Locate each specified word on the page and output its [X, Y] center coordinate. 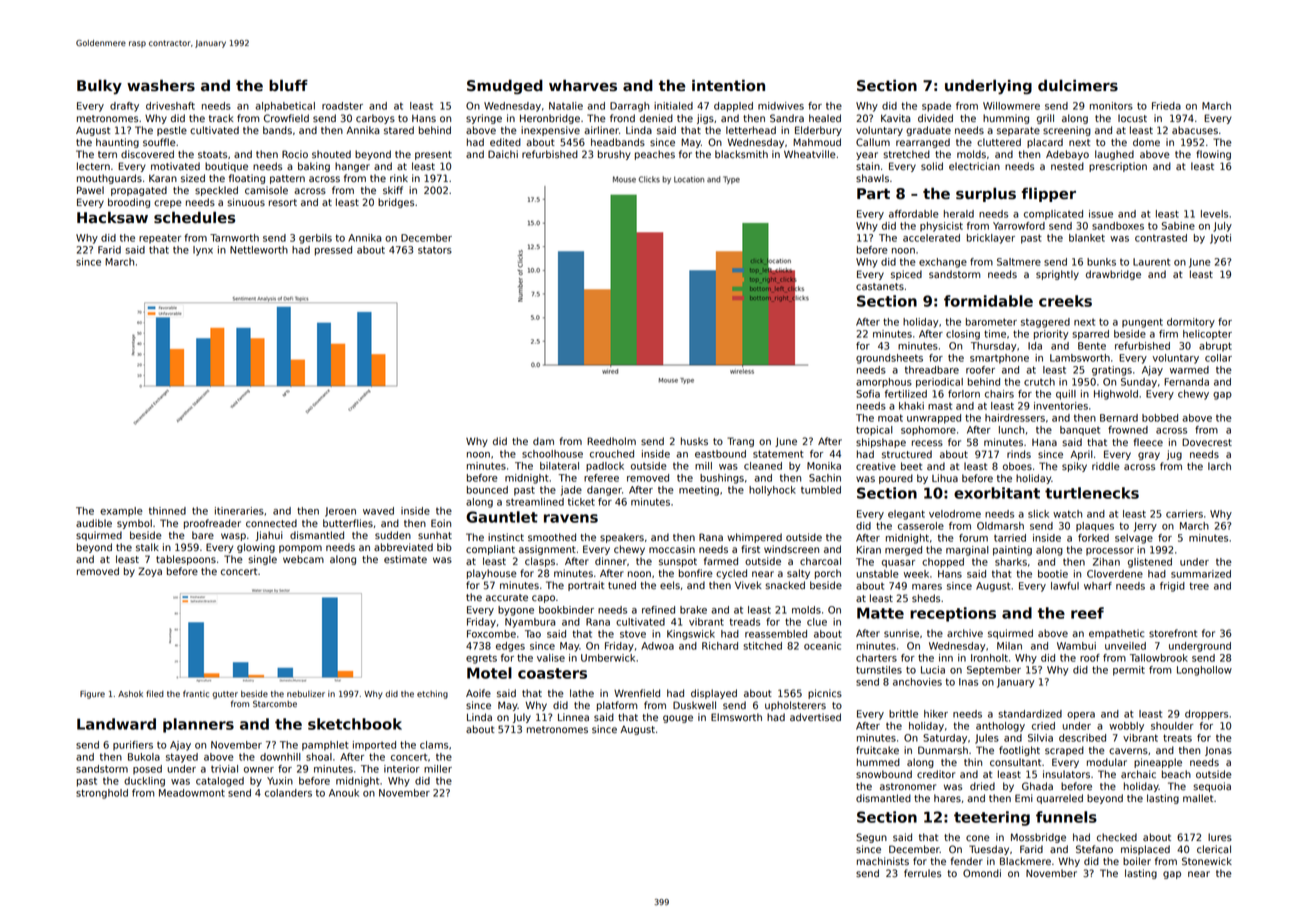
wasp [233, 537]
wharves [583, 85]
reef [1087, 613]
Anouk [344, 793]
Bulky [99, 87]
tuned [622, 585]
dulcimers [1078, 85]
